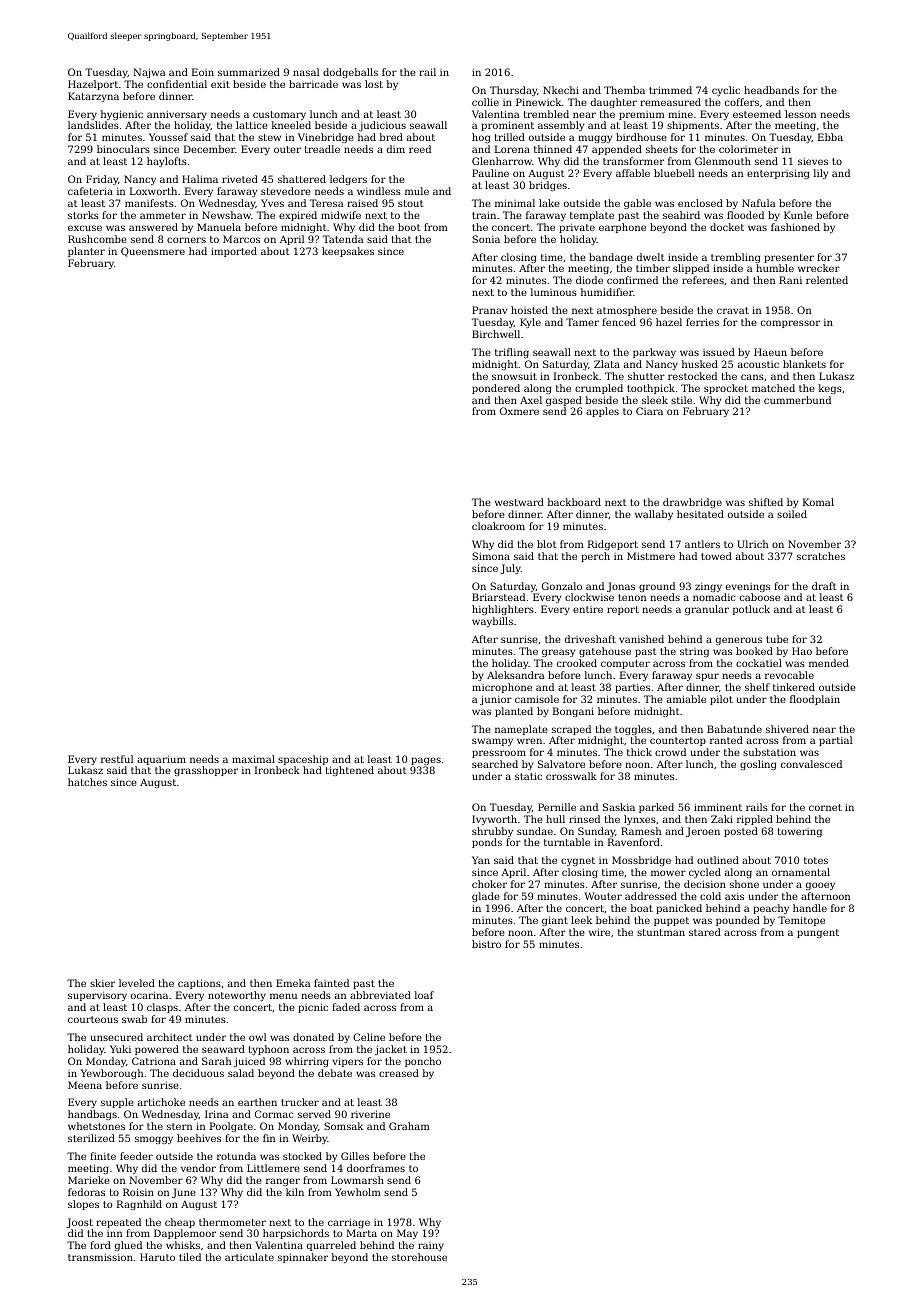 This document has width=924, height=1308. What do you see at coordinates (745, 215) in the document?
I see `flooded` at bounding box center [745, 215].
